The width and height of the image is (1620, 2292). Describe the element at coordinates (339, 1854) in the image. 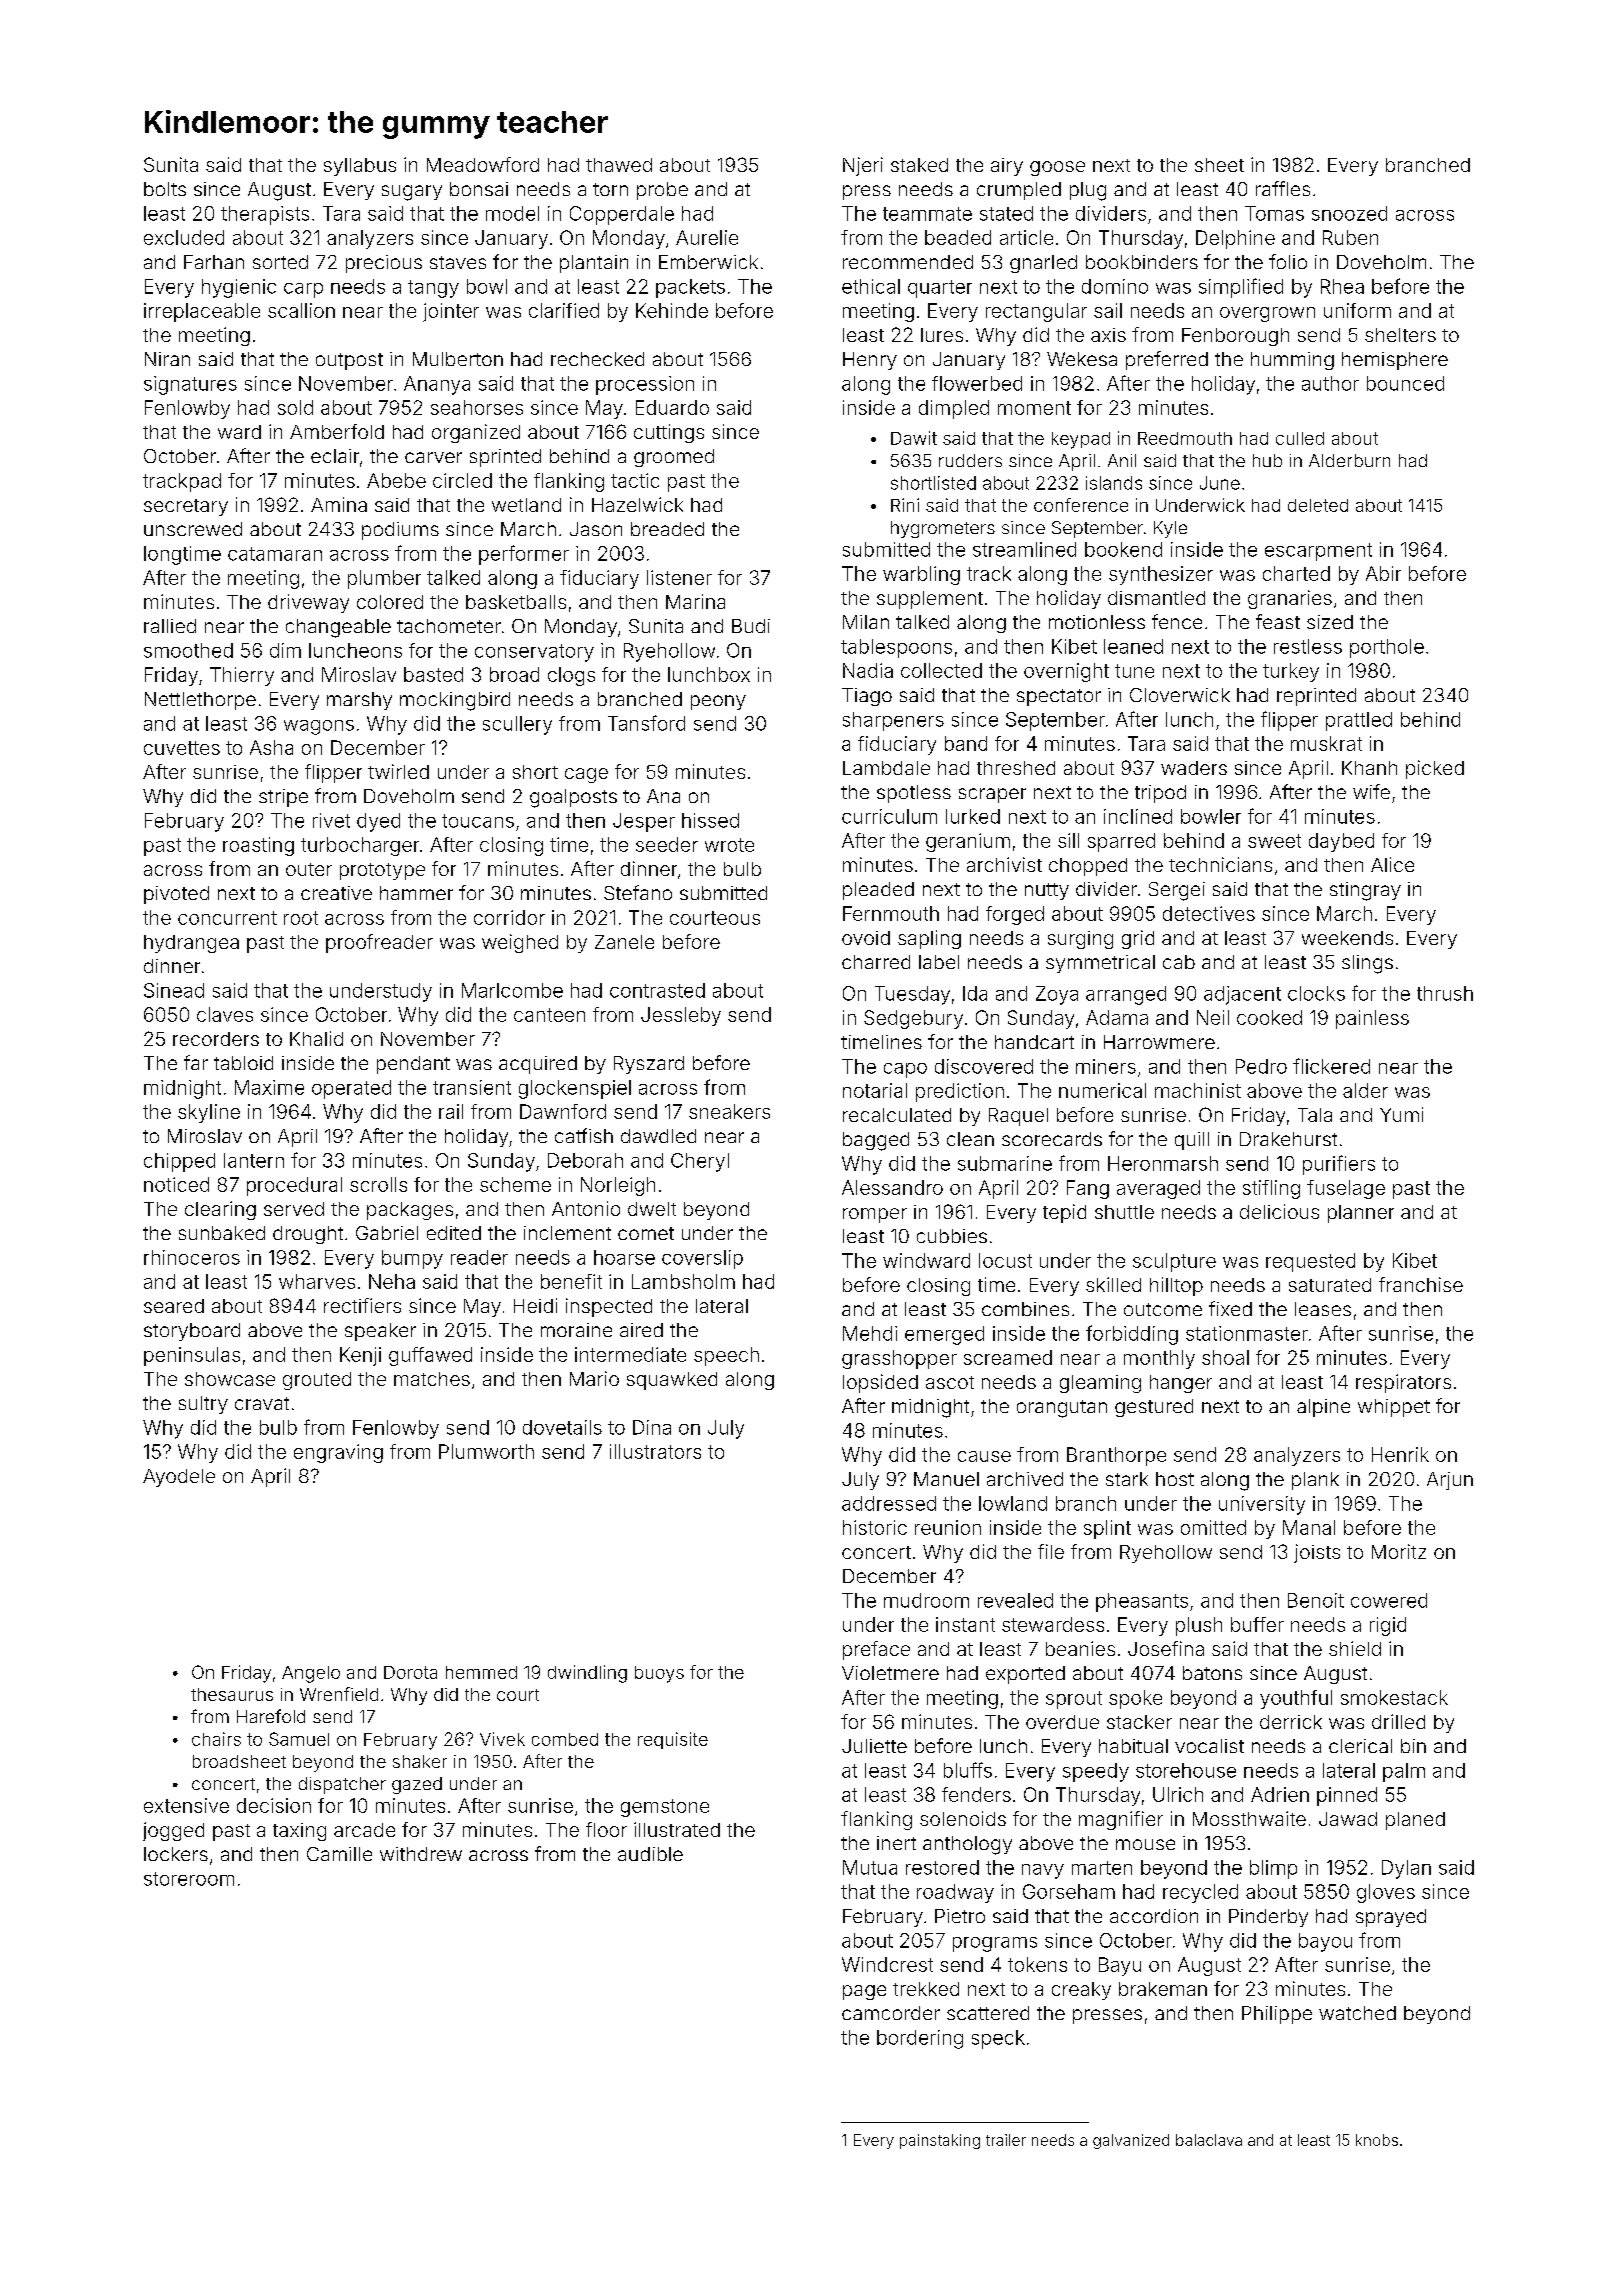

I see `Camille` at that location.
